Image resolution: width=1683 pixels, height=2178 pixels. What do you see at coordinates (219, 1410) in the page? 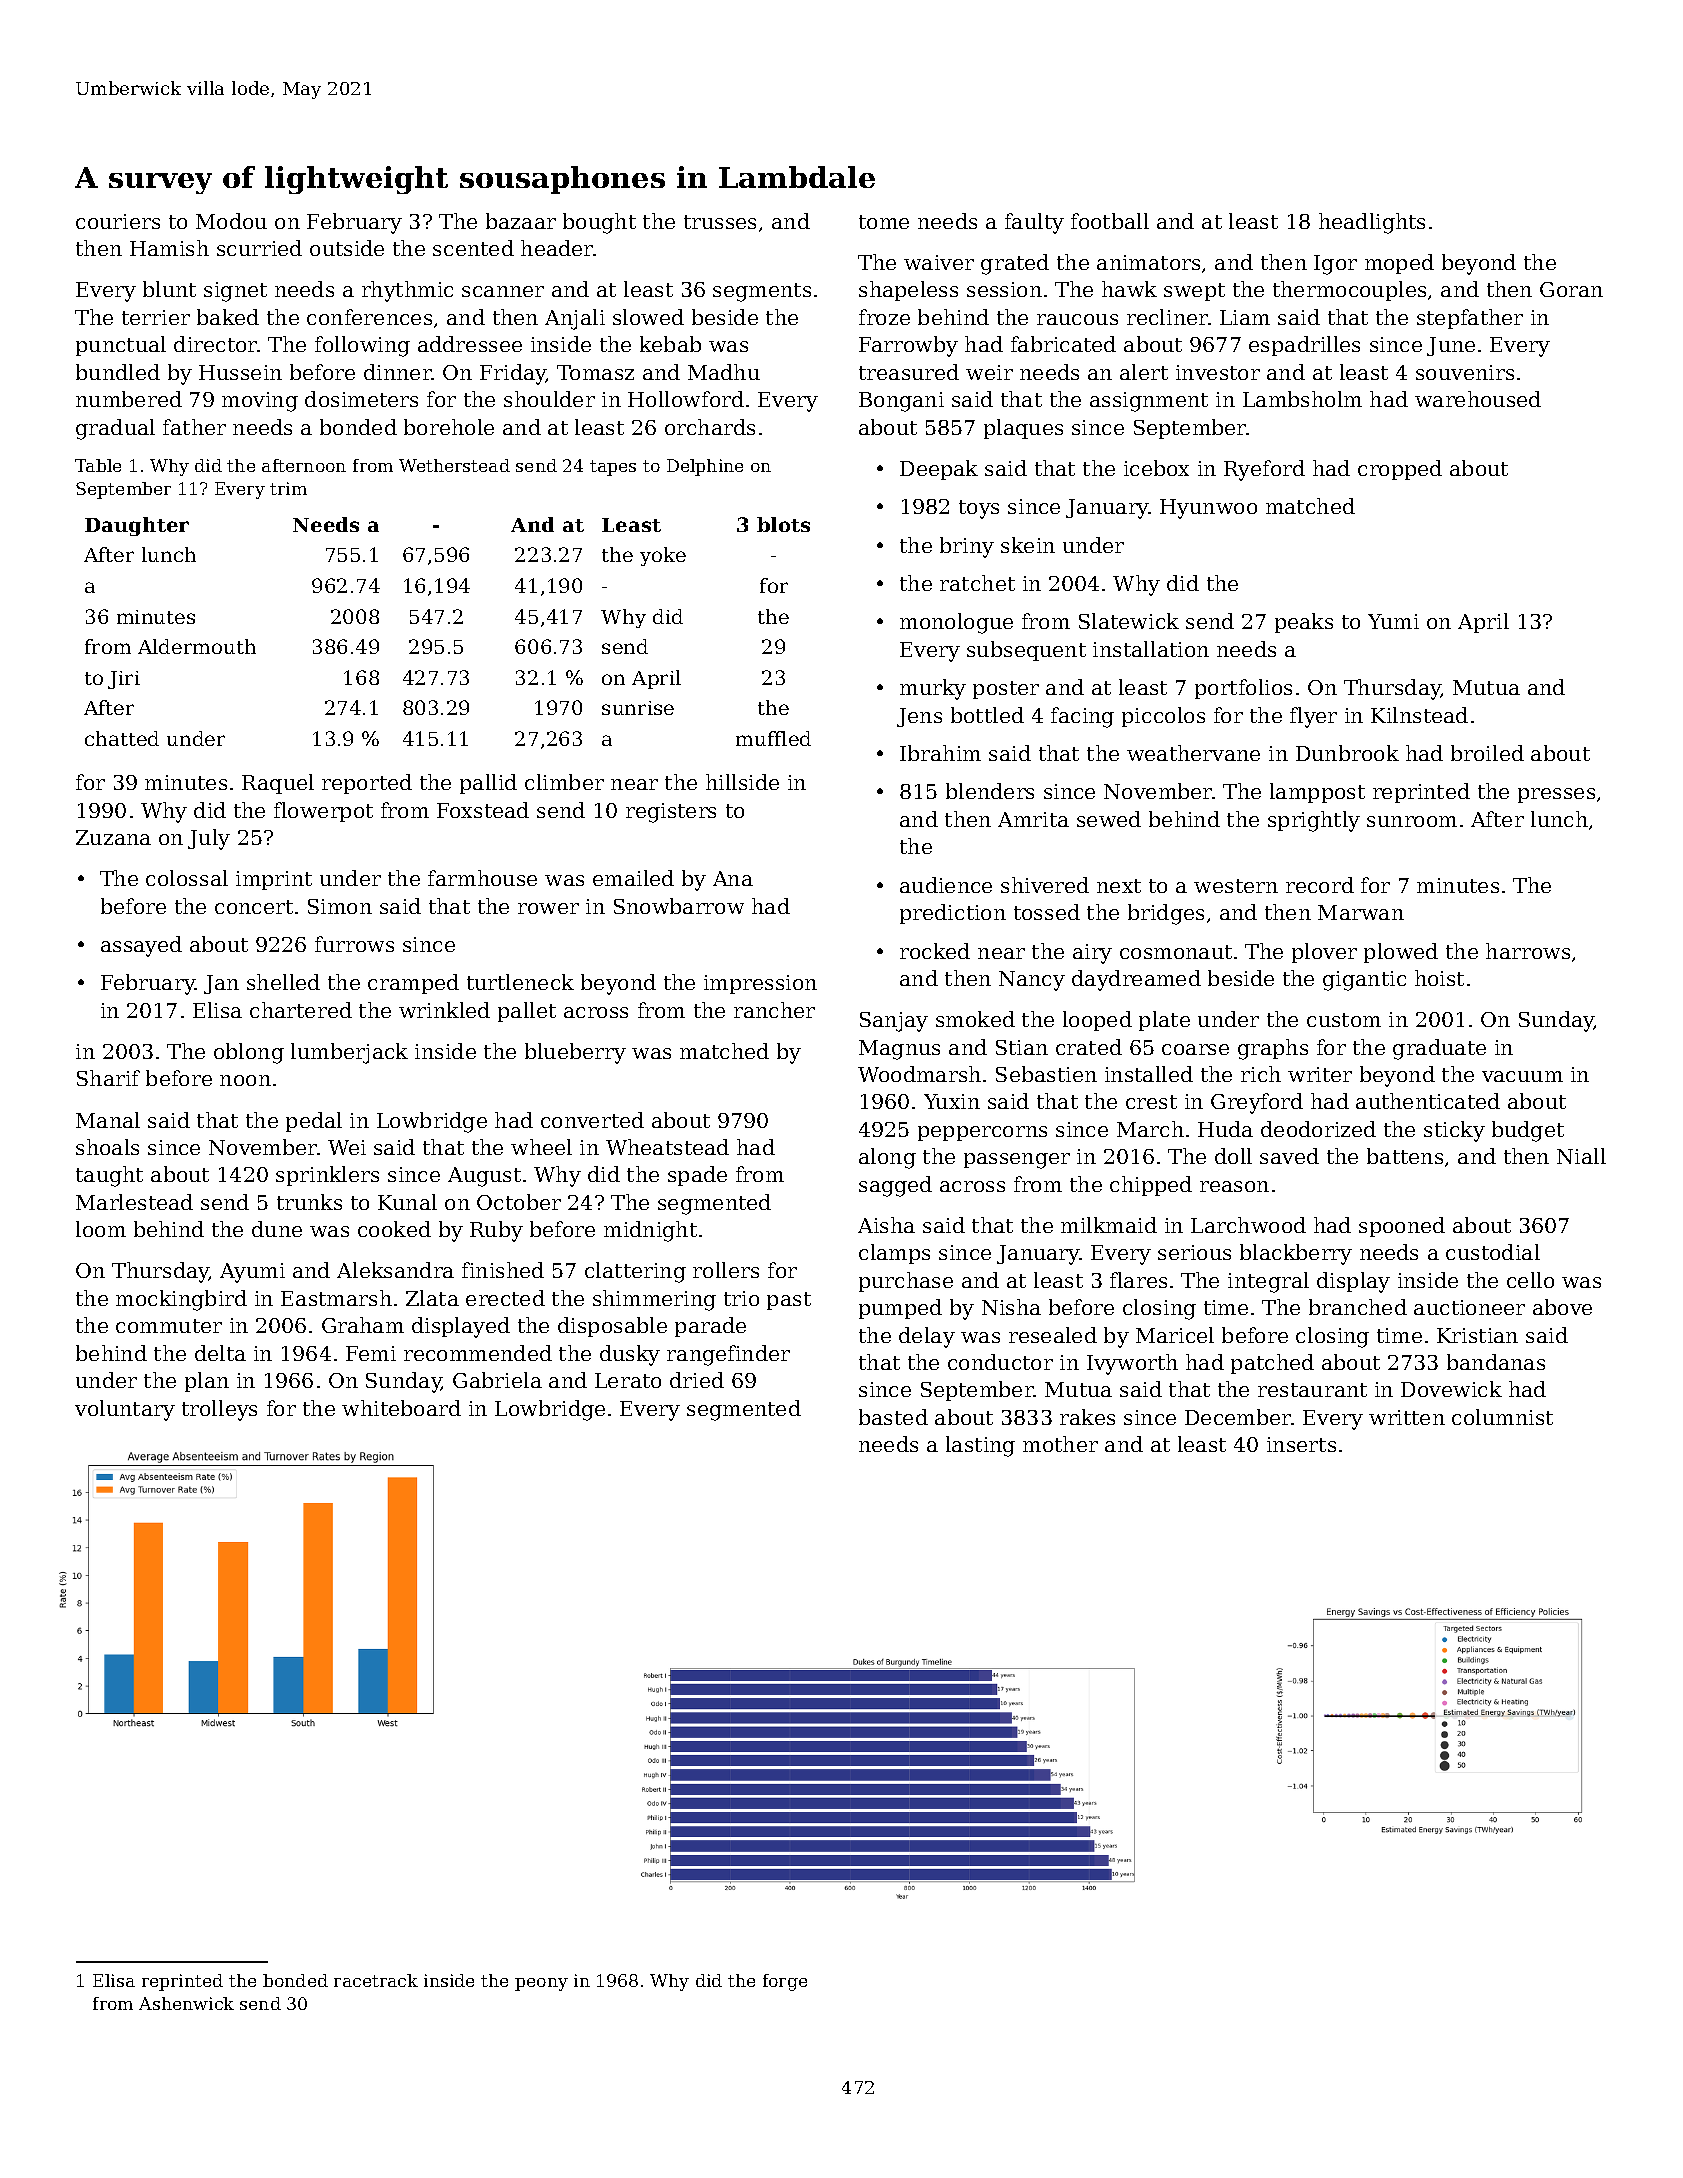
I see `trolleys` at bounding box center [219, 1410].
